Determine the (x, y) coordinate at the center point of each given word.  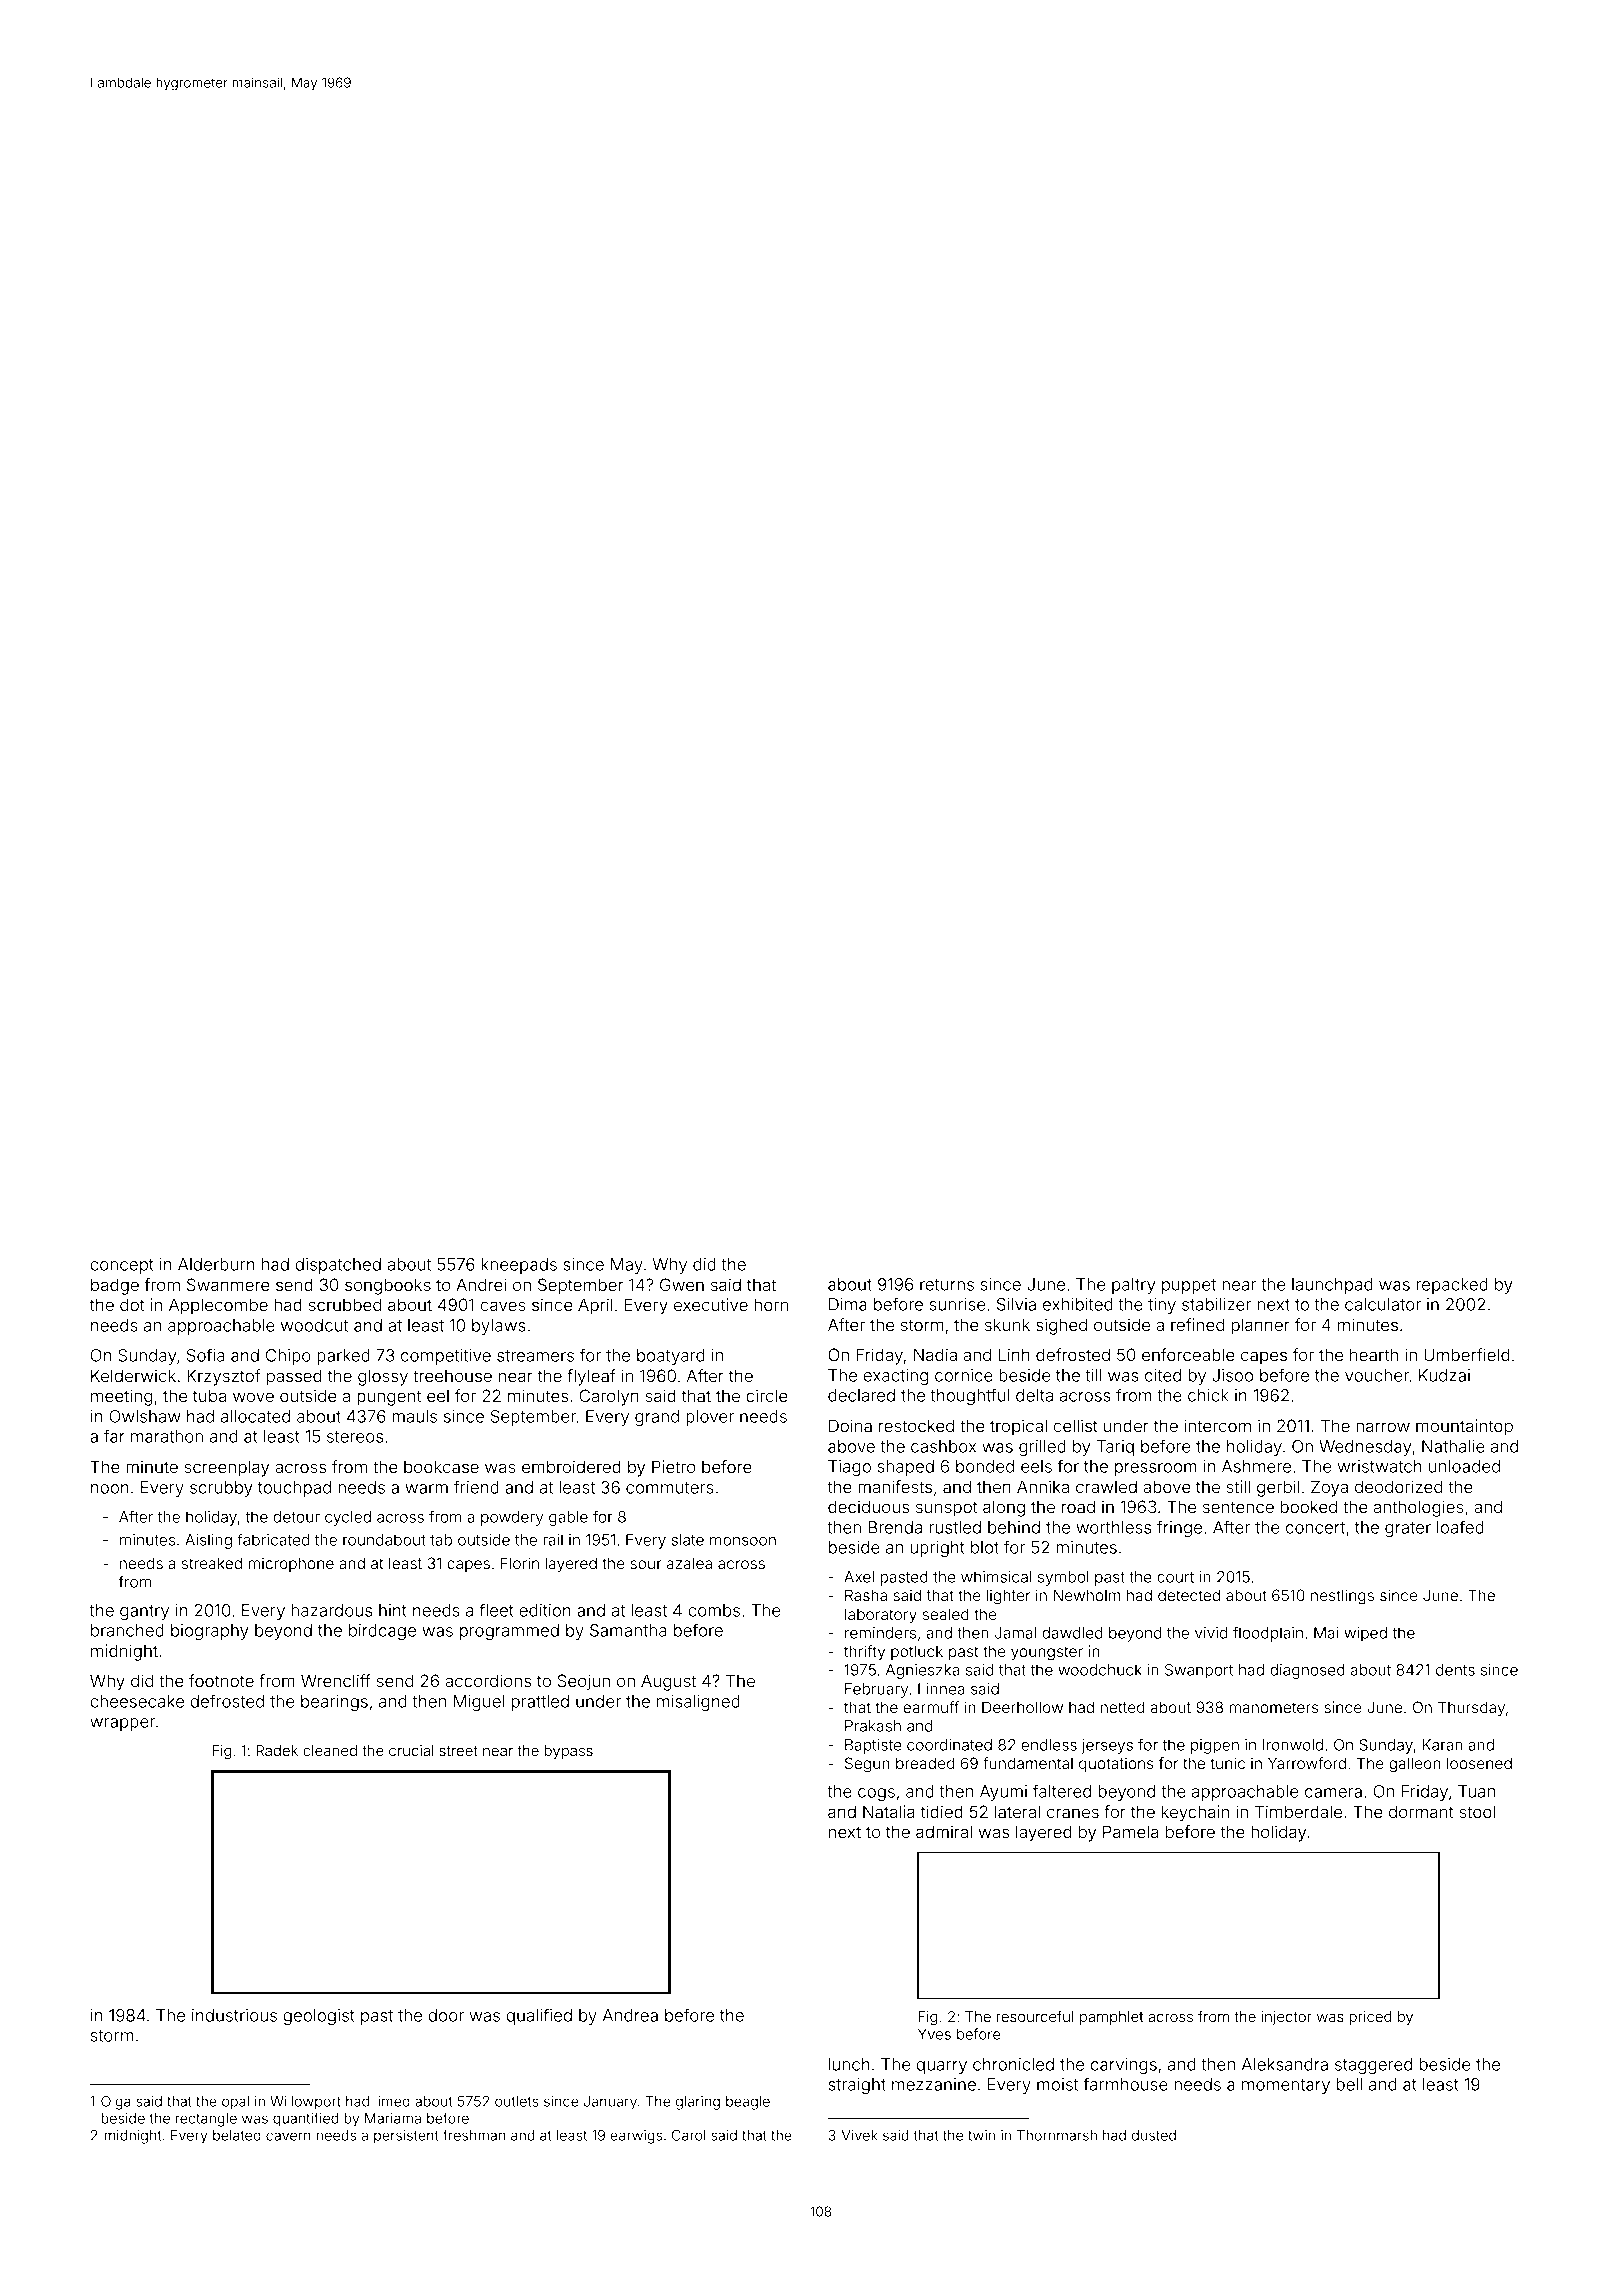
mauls (414, 1416)
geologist (319, 2017)
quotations (1116, 1764)
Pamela (1131, 1831)
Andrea (630, 2015)
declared (861, 1395)
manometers (1274, 1707)
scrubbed (345, 1304)
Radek (277, 1750)
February (876, 1690)
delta (1034, 1395)
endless (1049, 1745)
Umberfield (1467, 1354)
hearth (1374, 1354)
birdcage (382, 1632)
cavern (288, 2136)
